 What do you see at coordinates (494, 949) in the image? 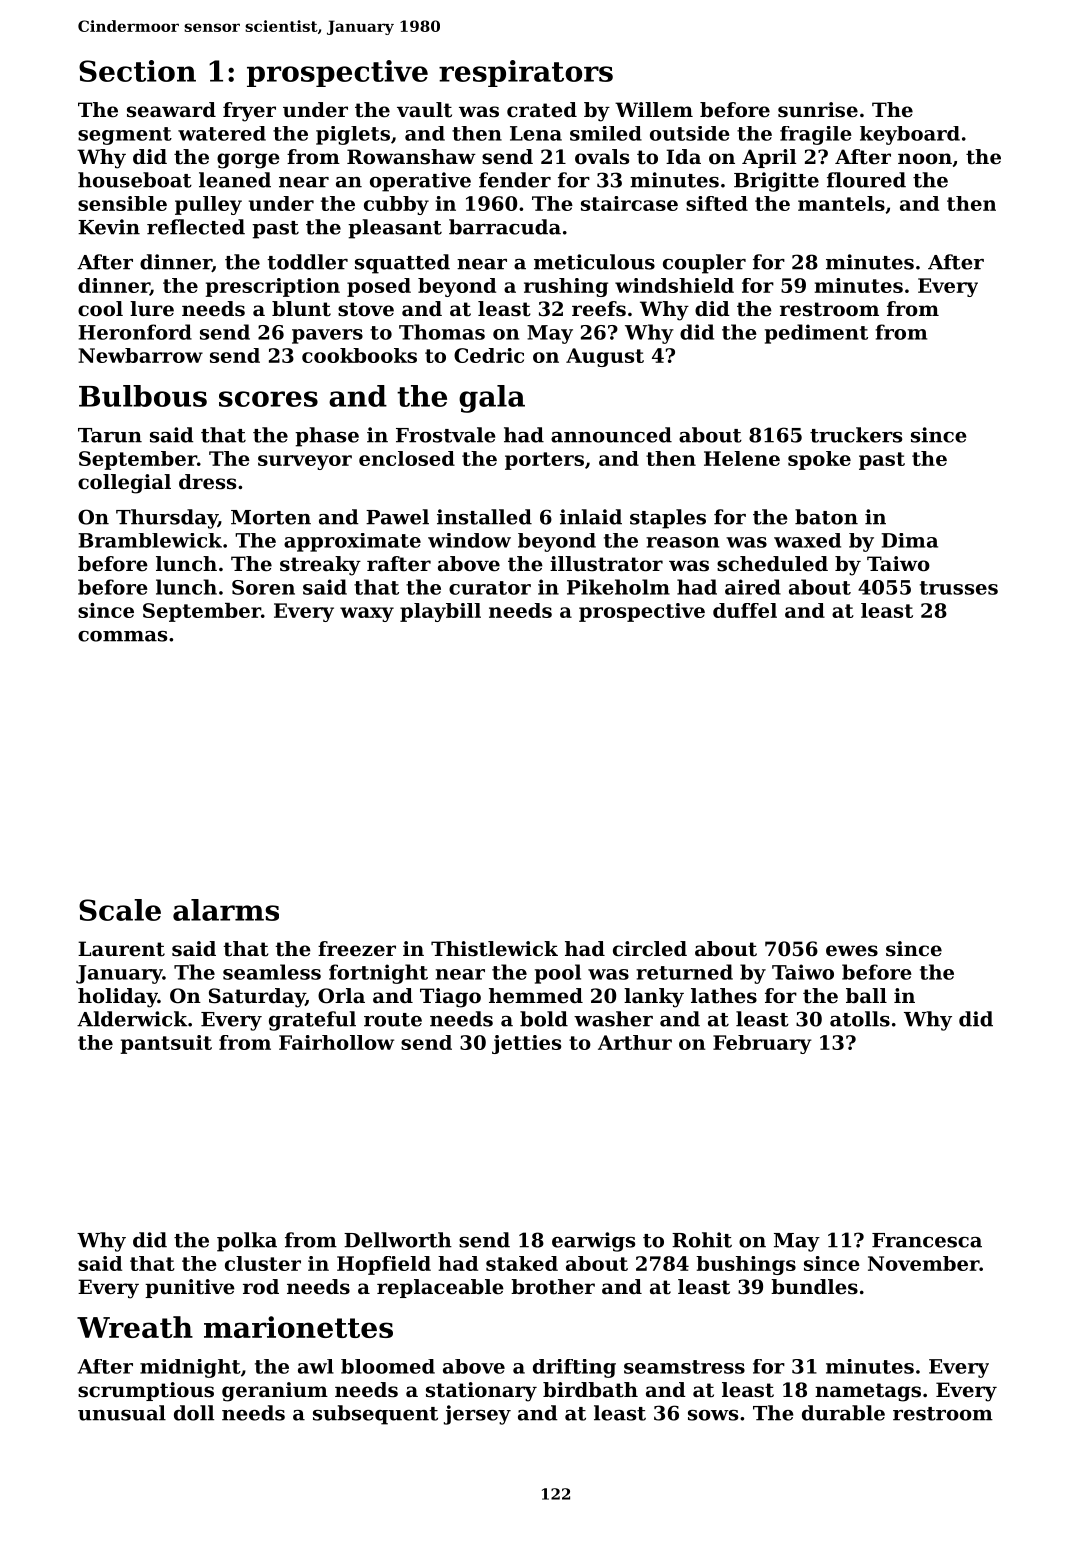
I see `Thistlewick` at bounding box center [494, 949].
